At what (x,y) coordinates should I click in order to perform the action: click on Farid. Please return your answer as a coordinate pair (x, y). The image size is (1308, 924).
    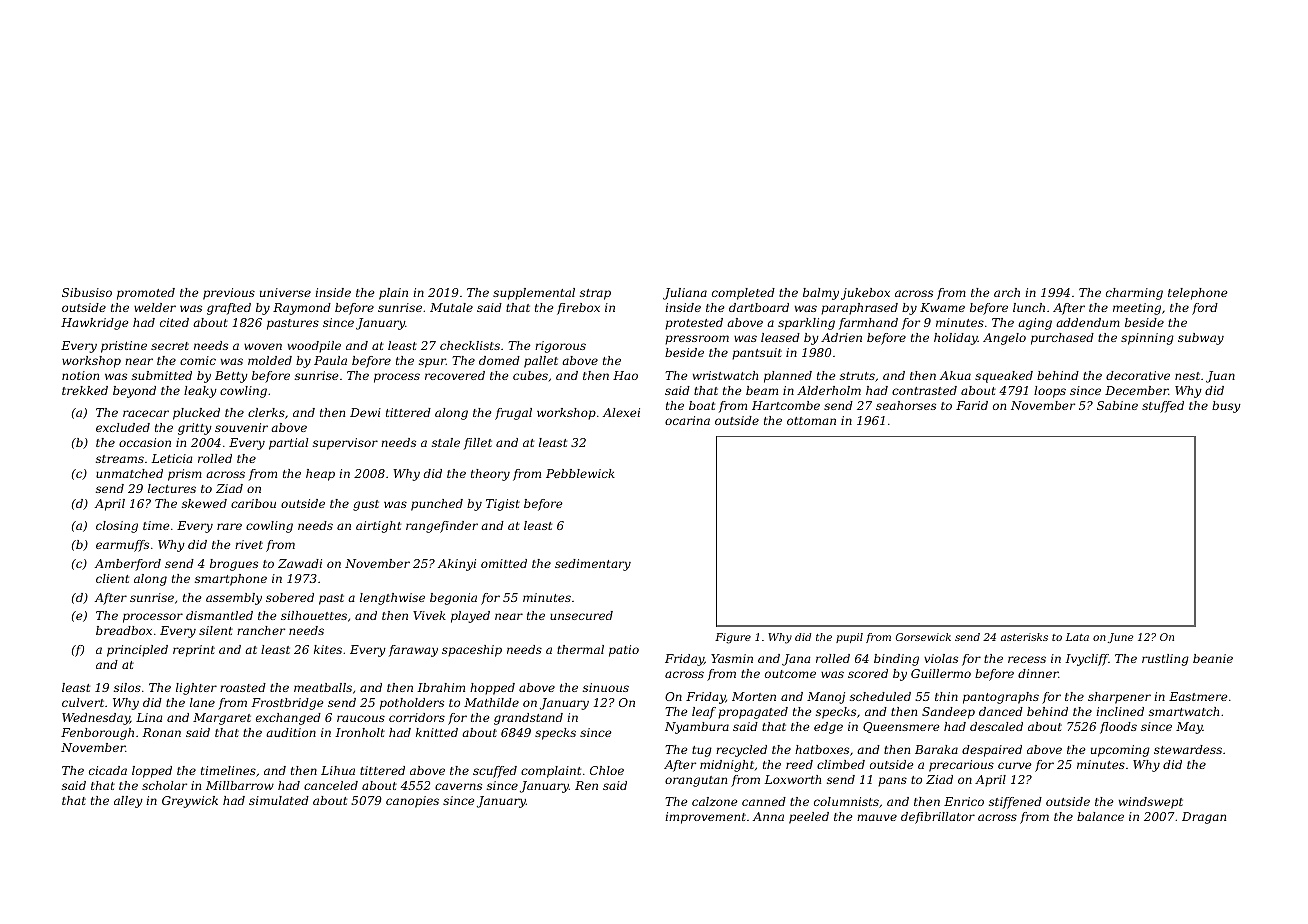
    Looking at the image, I should click on (972, 405).
